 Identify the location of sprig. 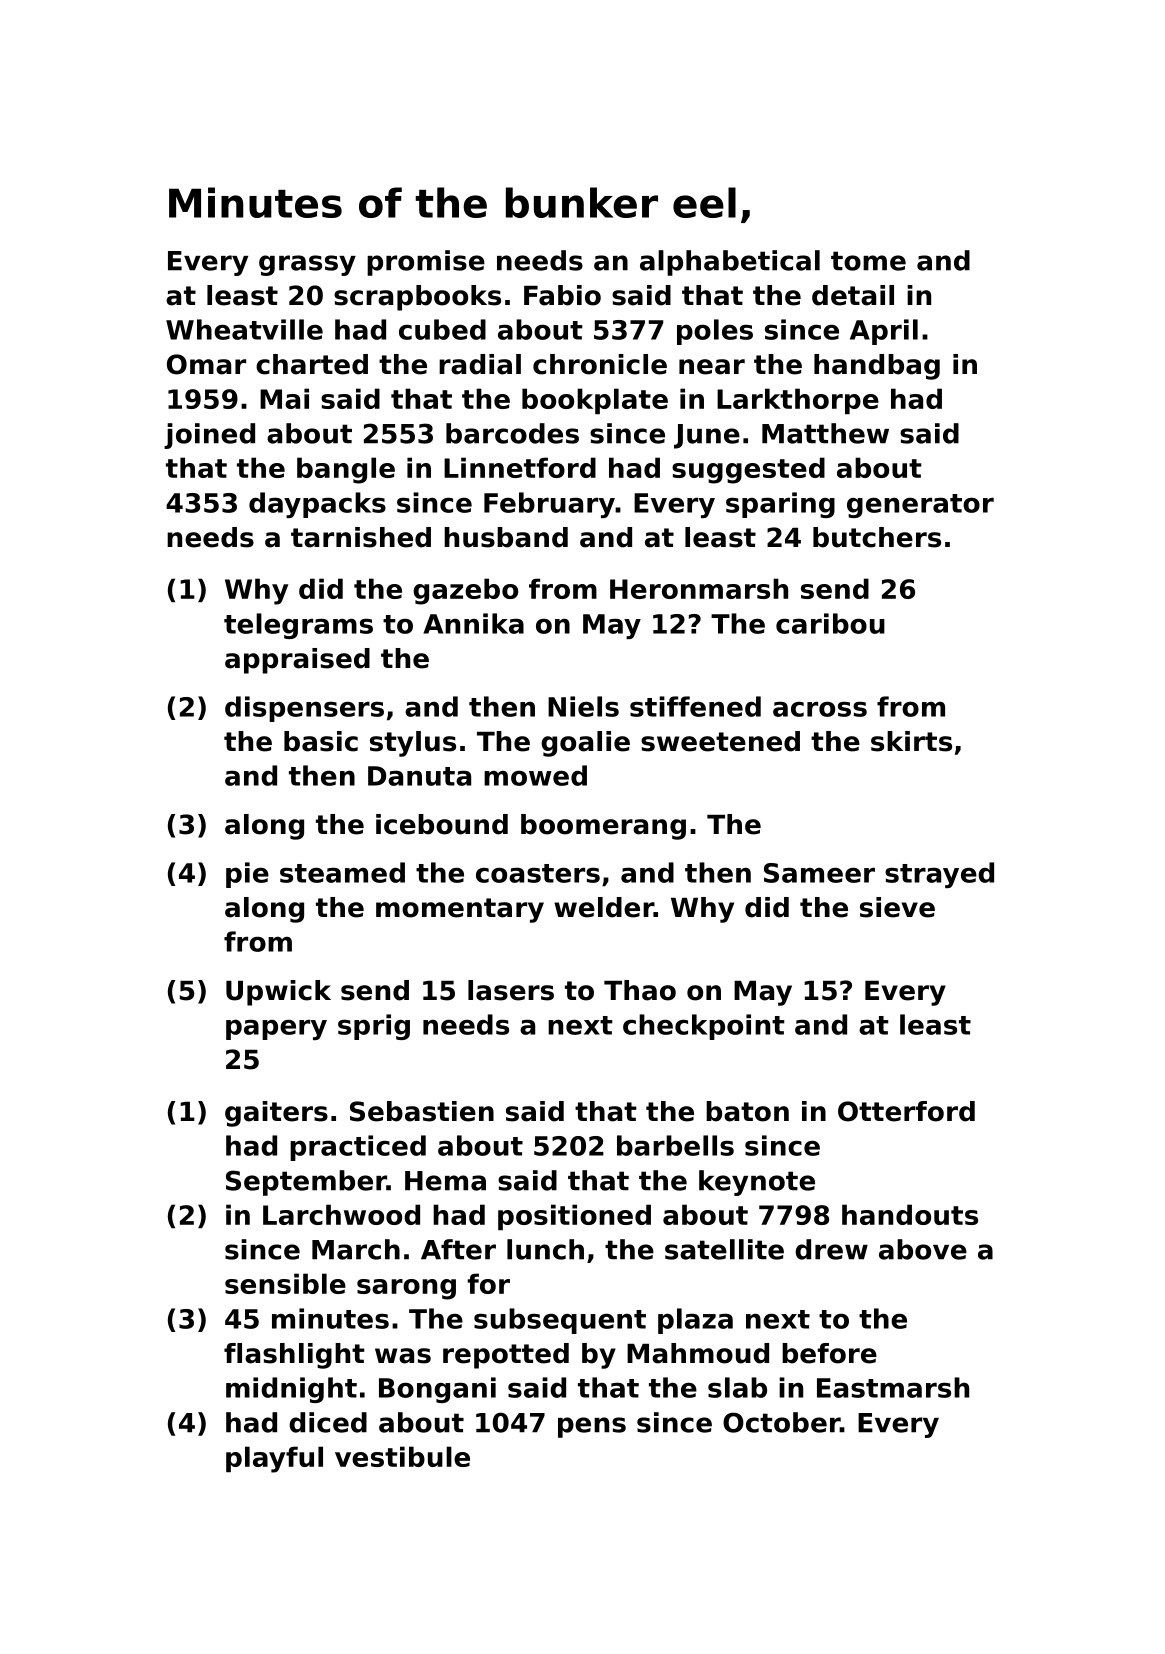
(374, 1027).
